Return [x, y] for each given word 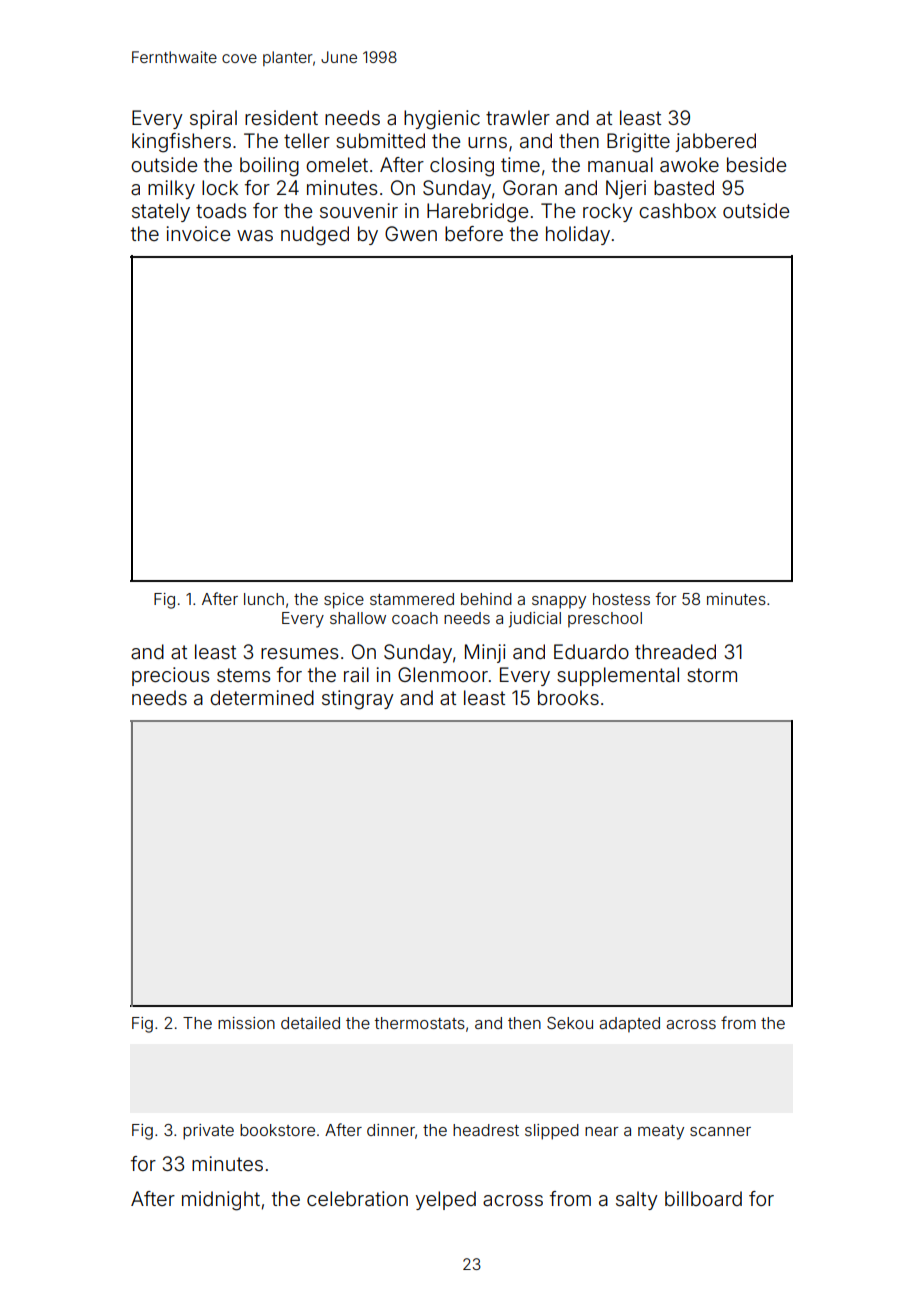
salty [637, 1200]
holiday [578, 235]
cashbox [677, 210]
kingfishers [181, 143]
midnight [221, 1201]
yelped [446, 1200]
